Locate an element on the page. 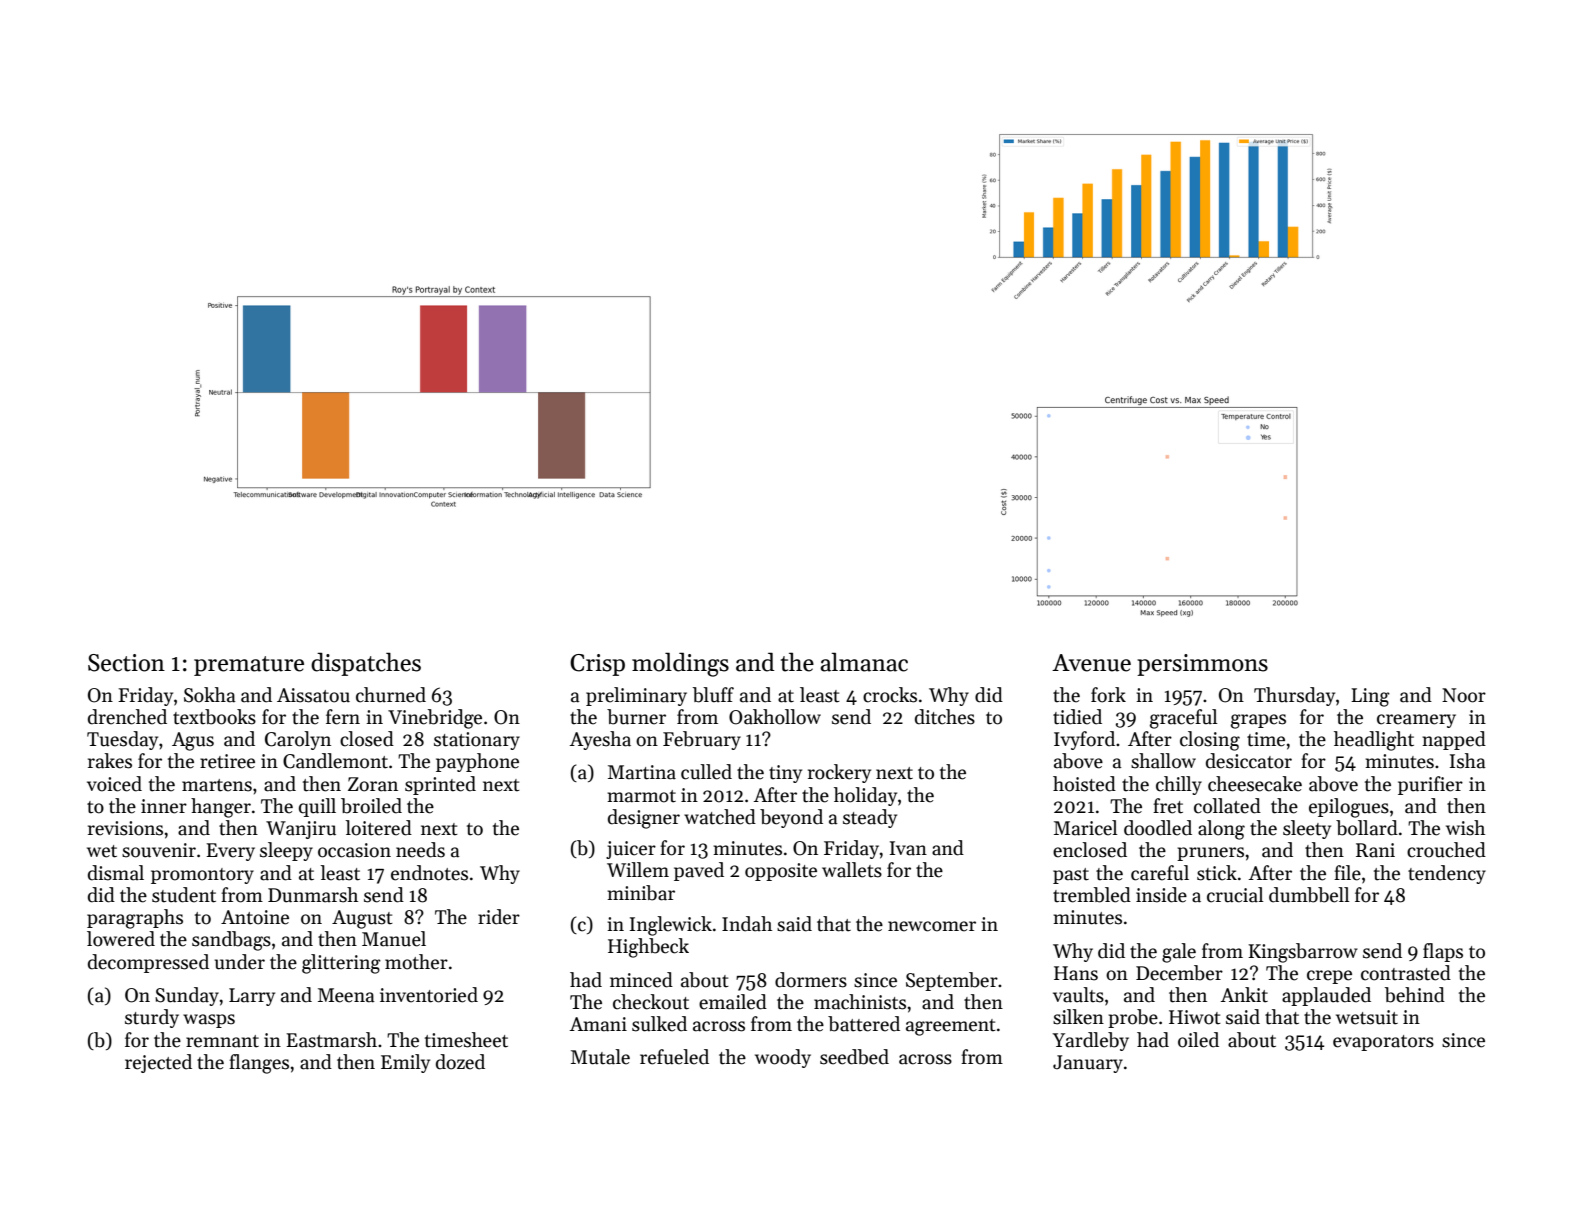 This image has width=1573, height=1215. Avenue is located at coordinates (1091, 663).
